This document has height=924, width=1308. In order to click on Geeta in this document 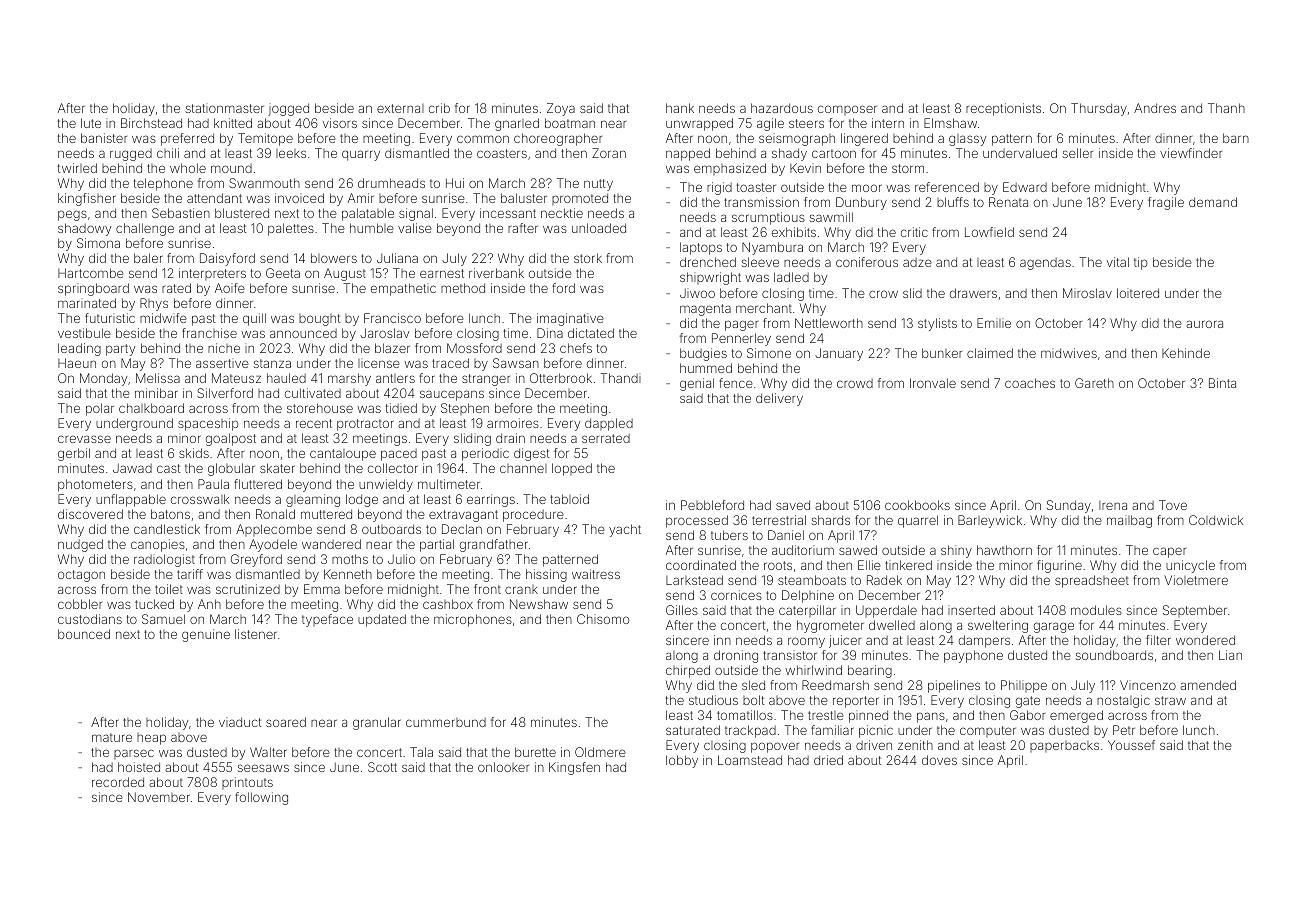, I will do `click(283, 273)`.
